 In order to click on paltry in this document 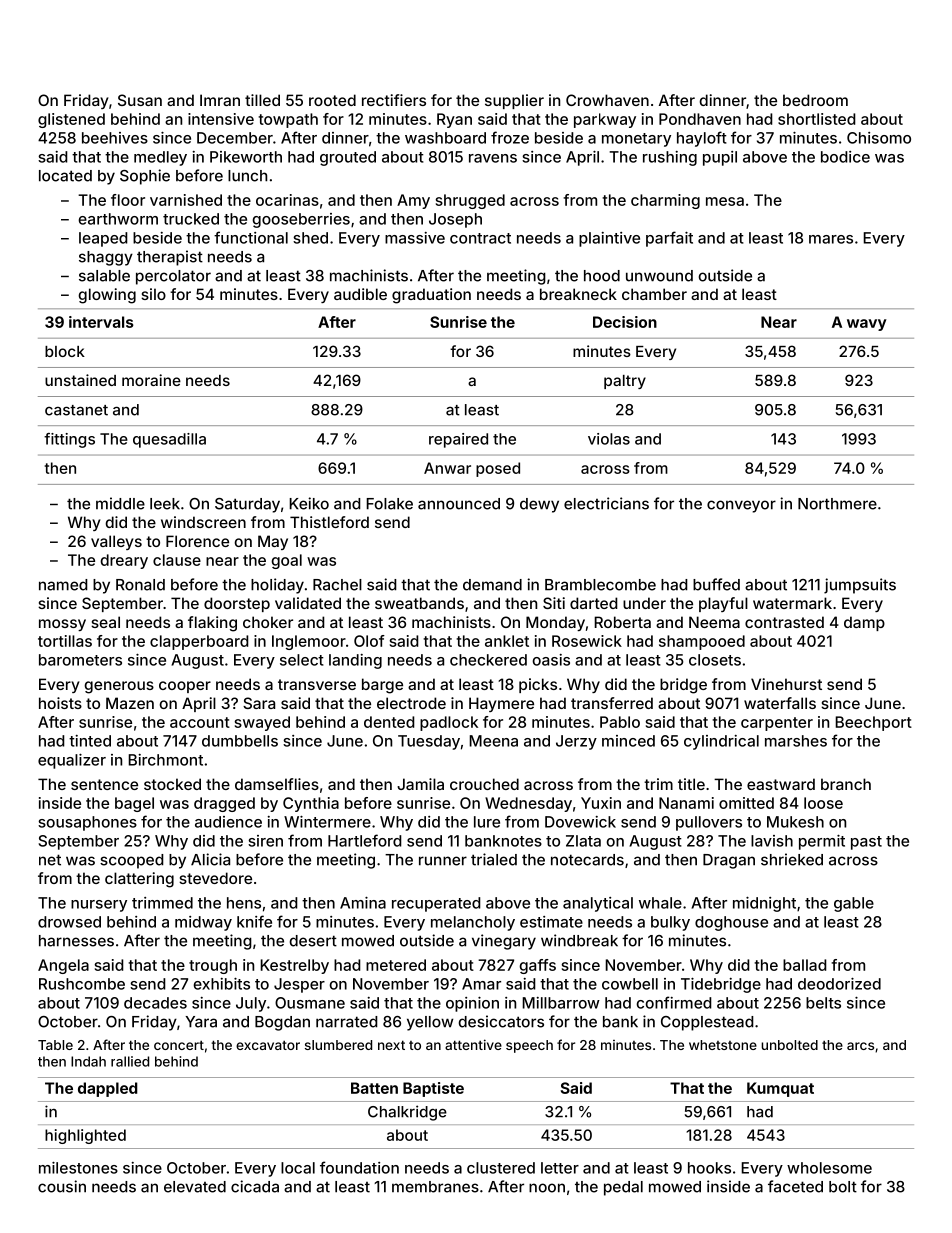, I will do `click(625, 382)`.
